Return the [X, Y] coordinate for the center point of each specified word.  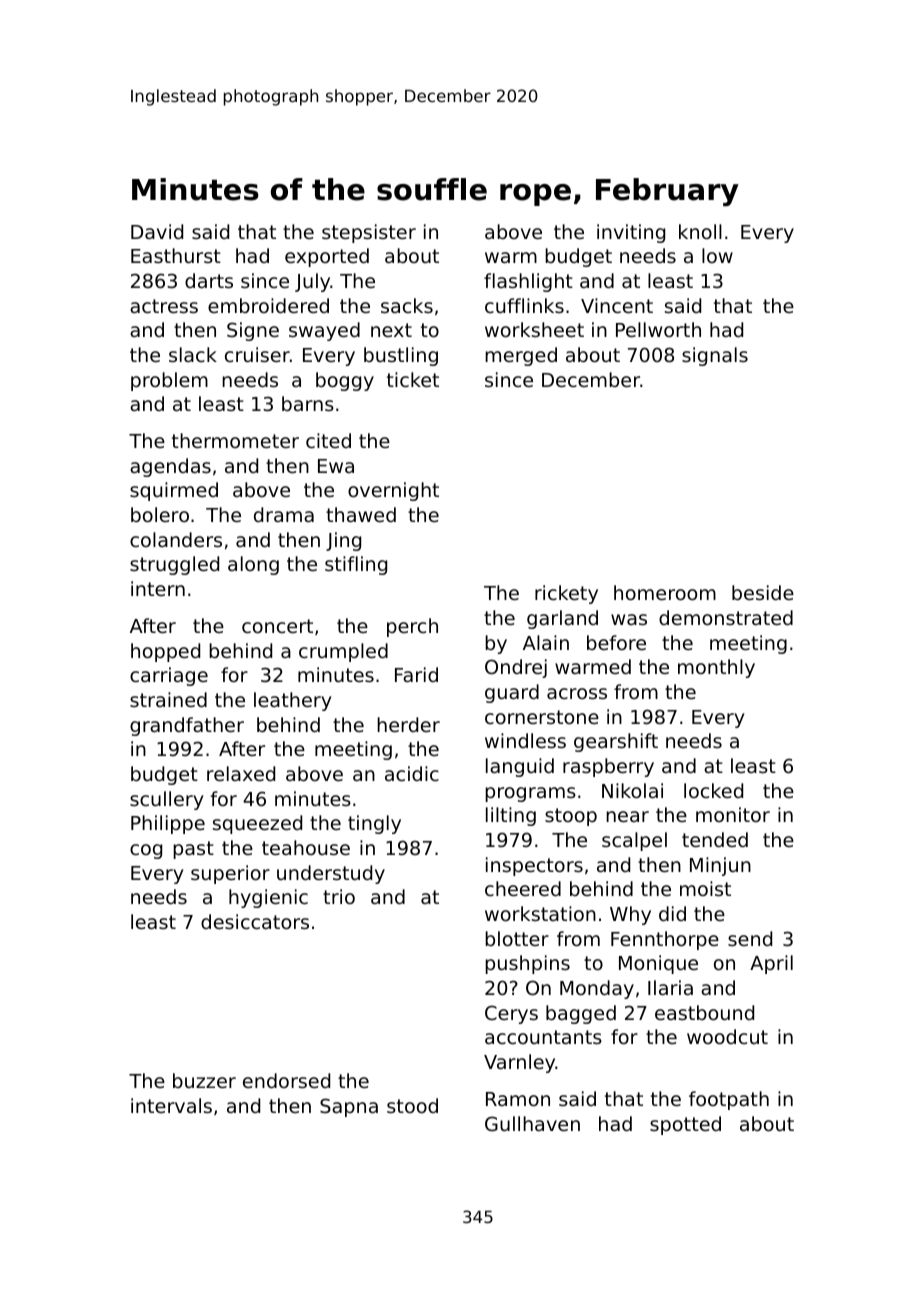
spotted [685, 1125]
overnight [393, 491]
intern [158, 588]
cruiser [257, 354]
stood [412, 1105]
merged [521, 356]
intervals [171, 1105]
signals [715, 356]
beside [763, 592]
